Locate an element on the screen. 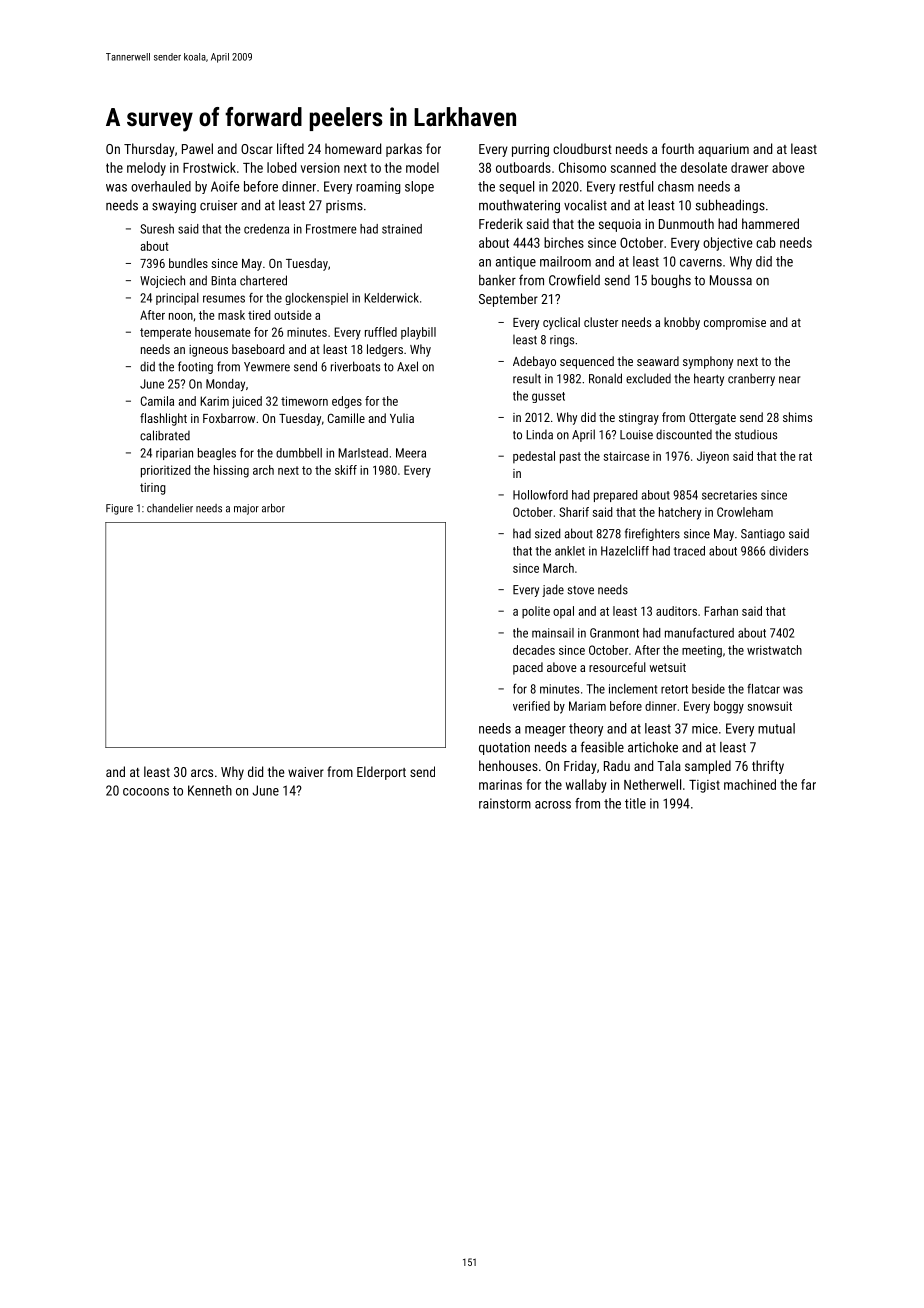 The image size is (924, 1308). arcs is located at coordinates (202, 773).
